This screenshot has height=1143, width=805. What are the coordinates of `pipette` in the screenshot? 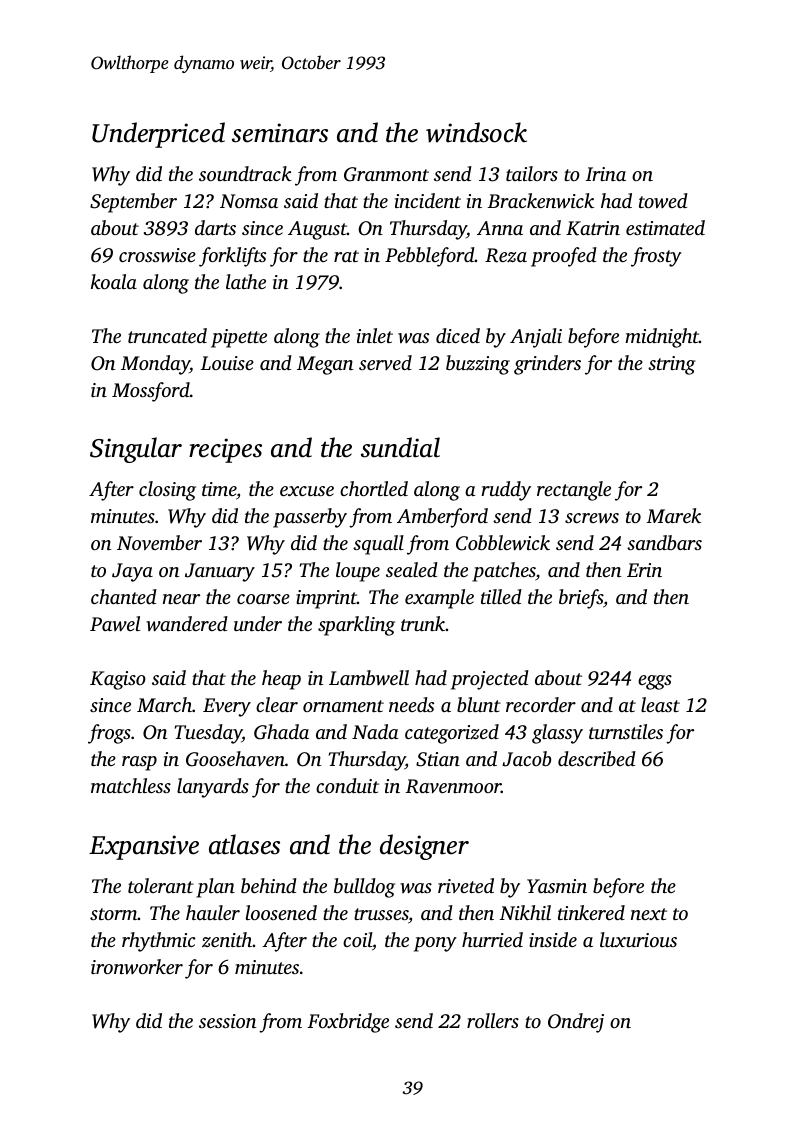 It's located at (239, 338).
